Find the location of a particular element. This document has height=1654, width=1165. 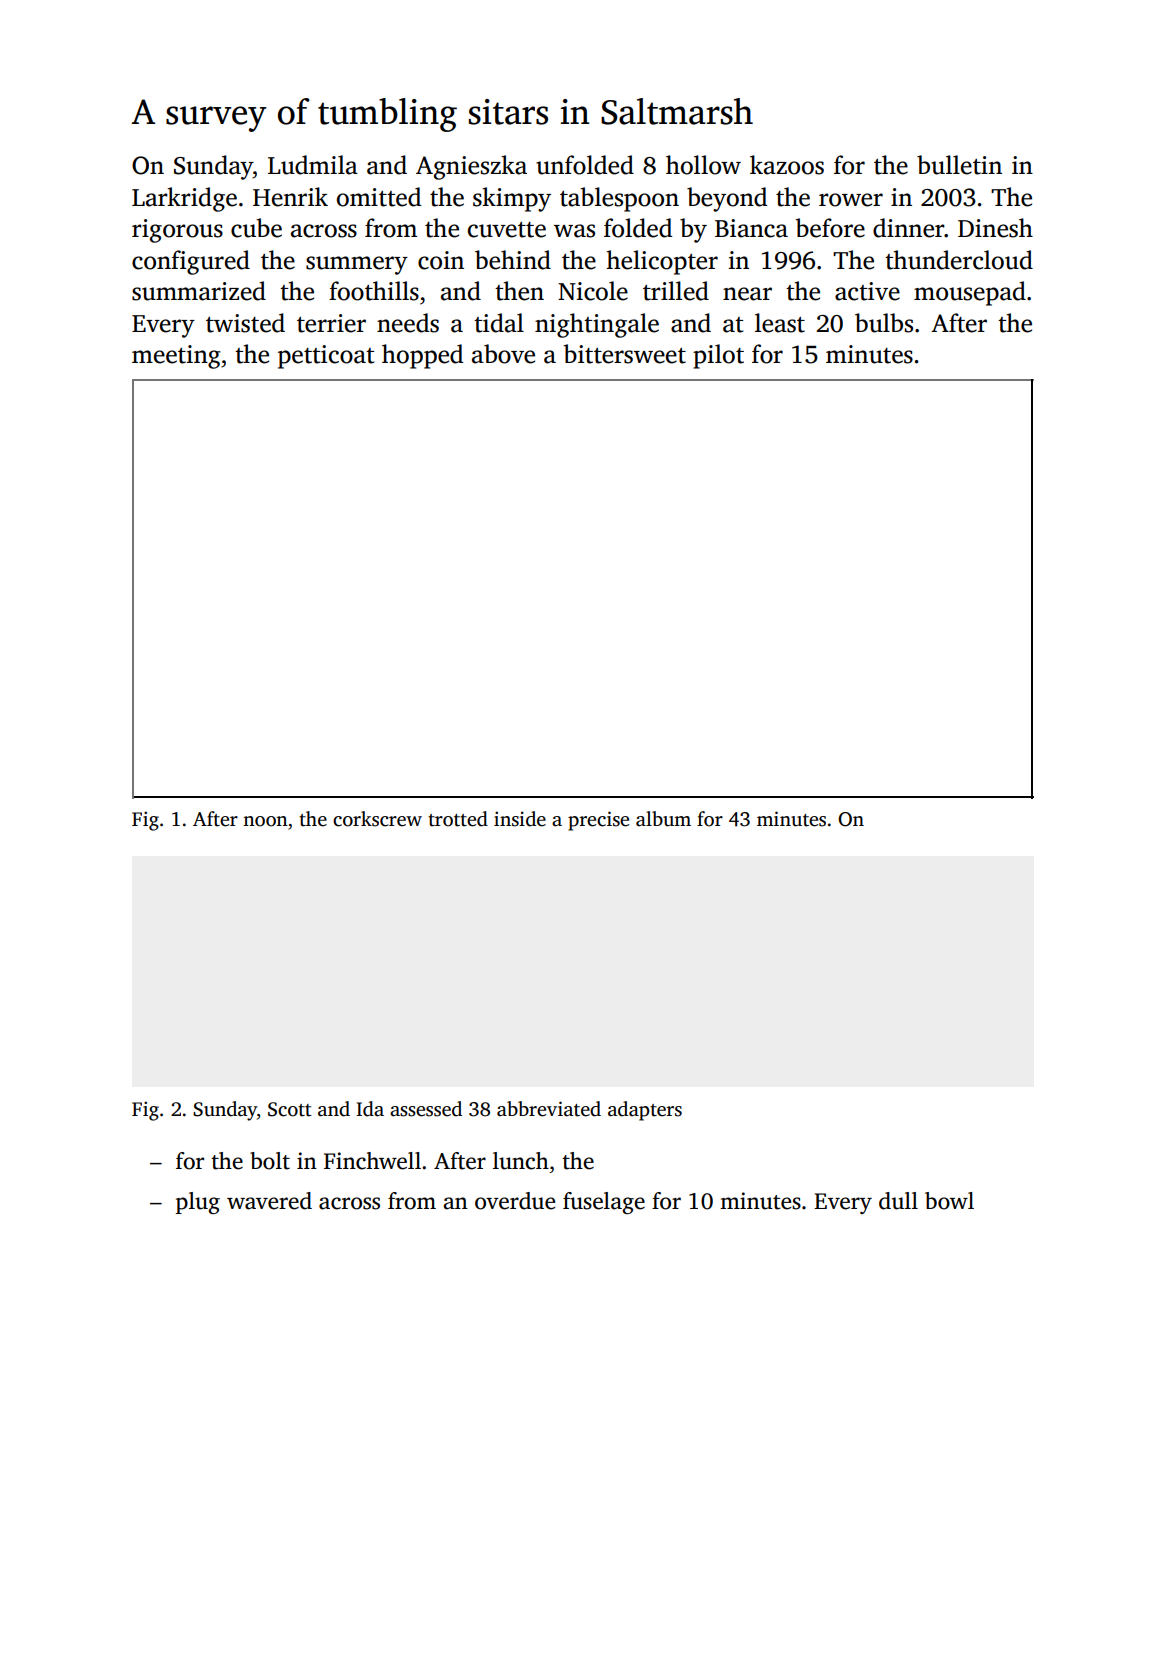

hopped is located at coordinates (422, 356).
